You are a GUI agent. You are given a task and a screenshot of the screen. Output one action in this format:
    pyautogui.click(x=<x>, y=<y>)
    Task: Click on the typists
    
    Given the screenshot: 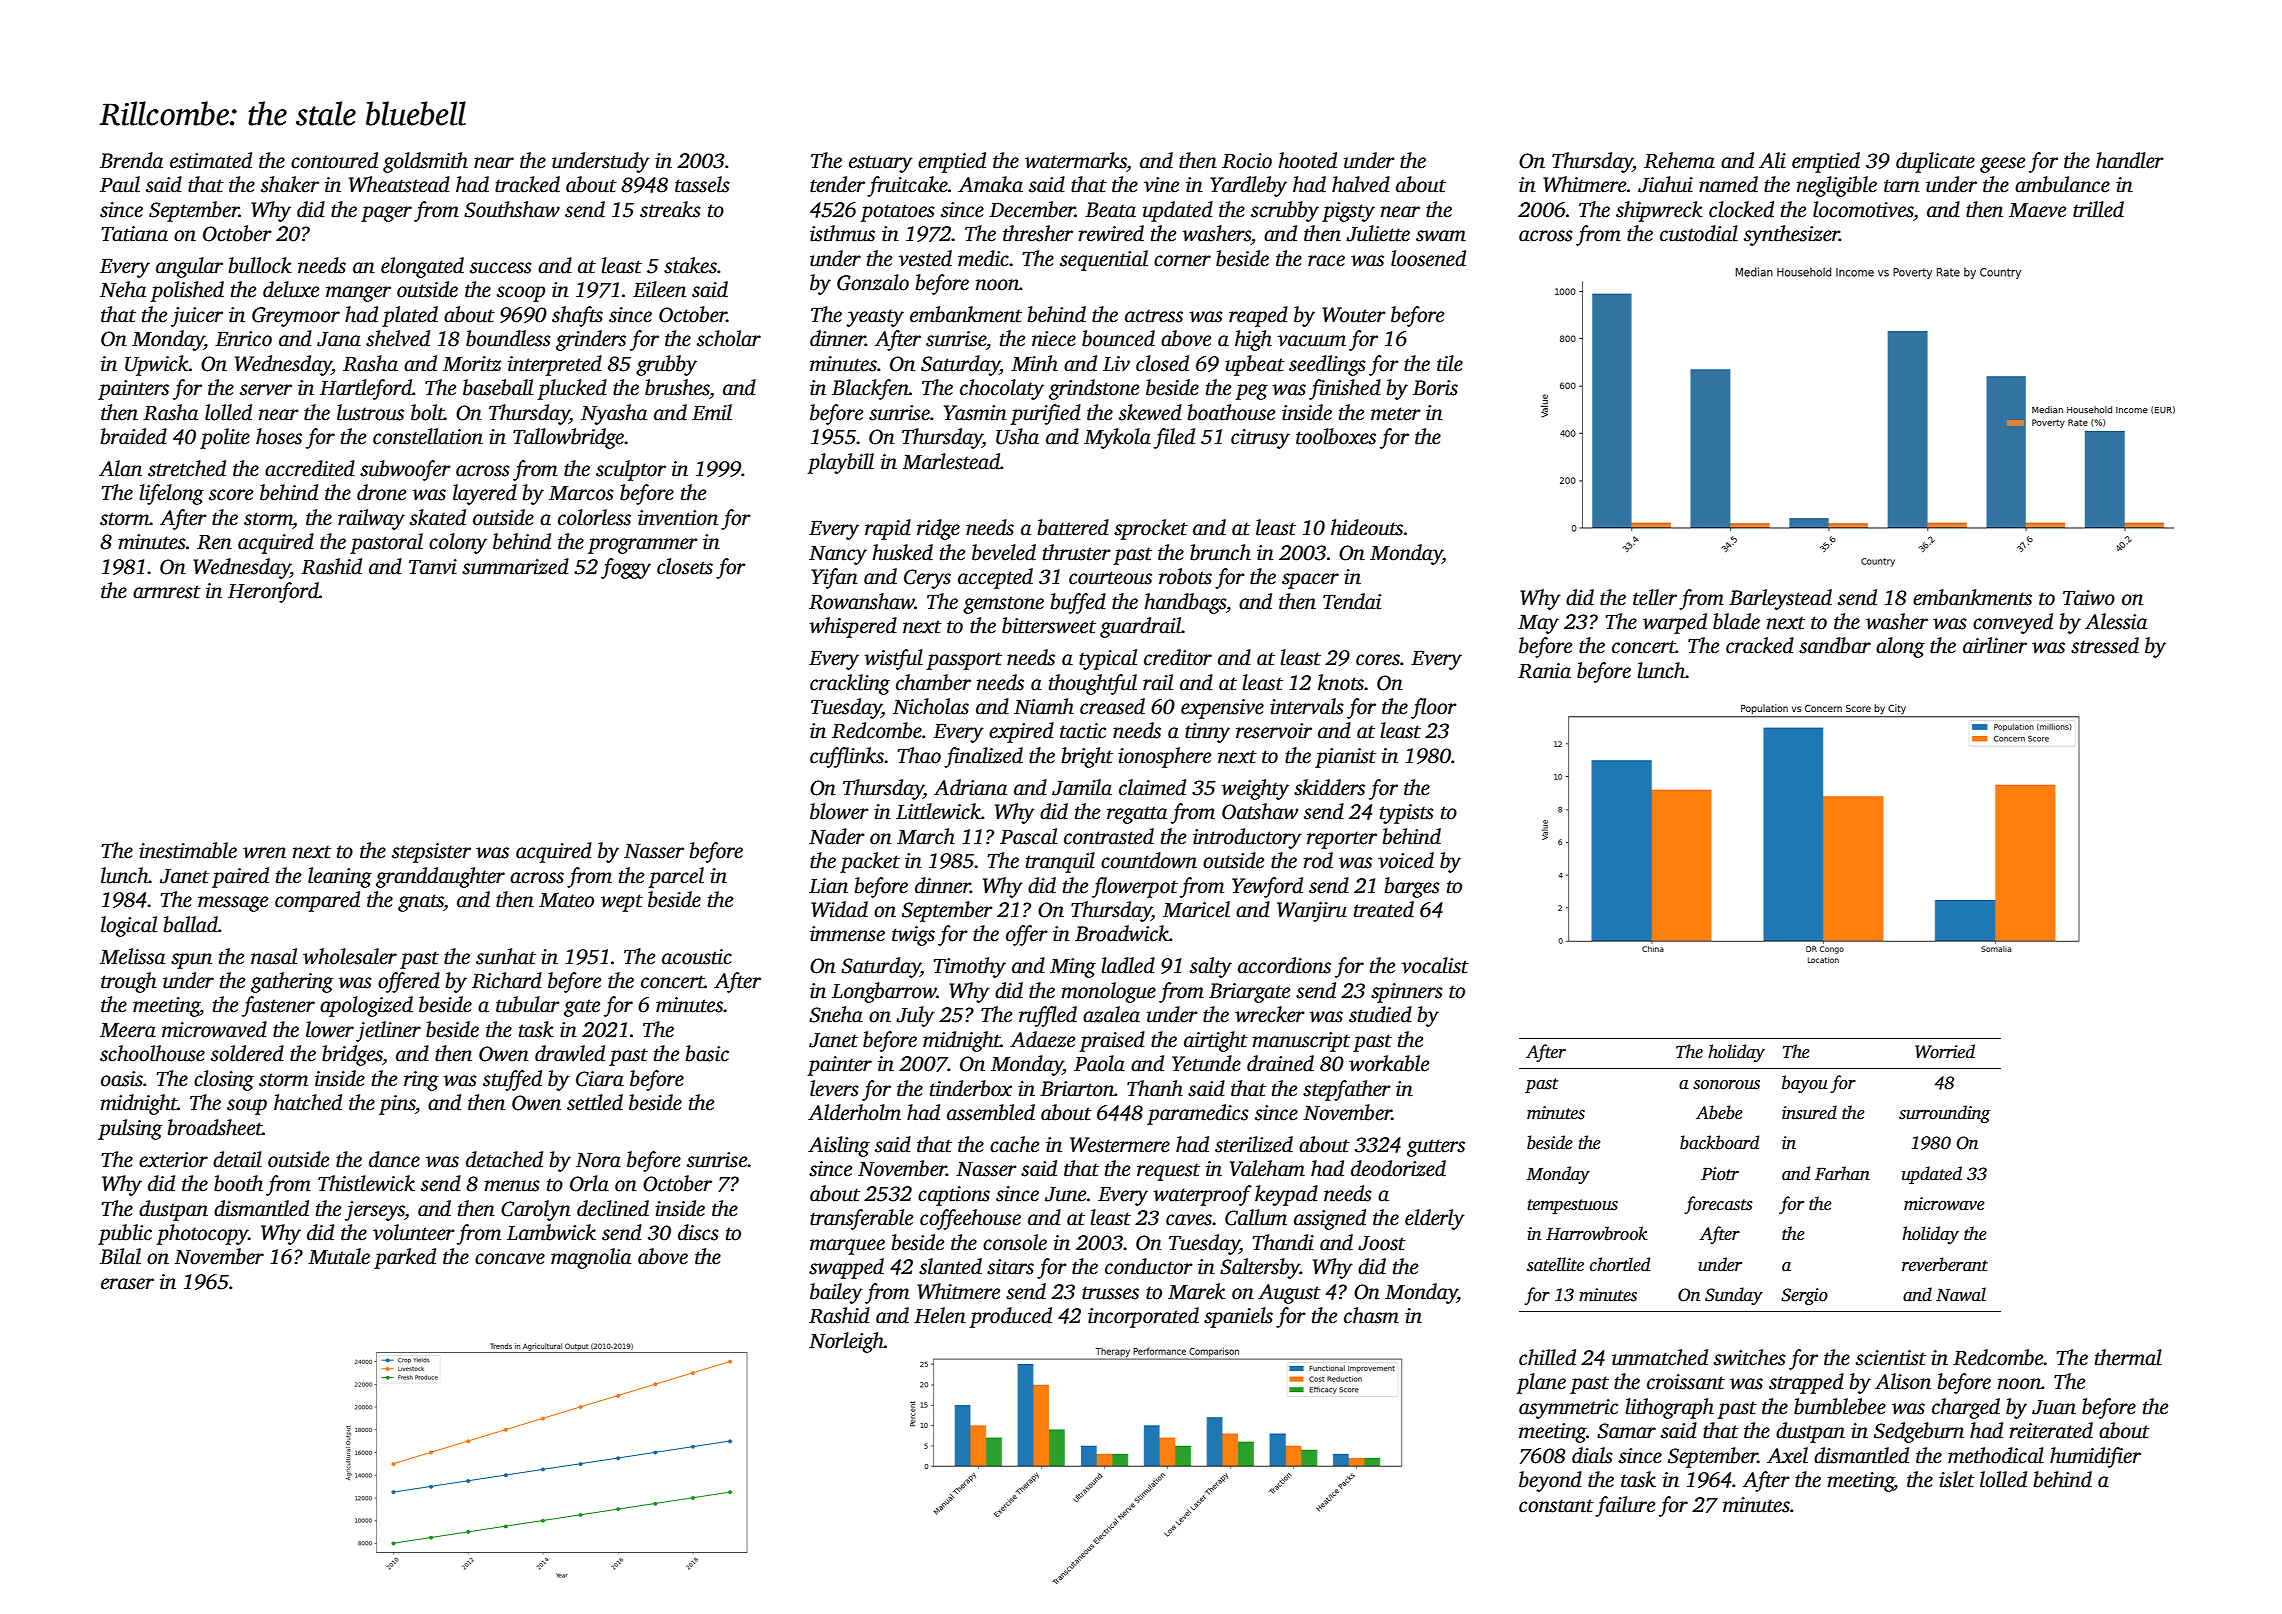 What is the action you would take?
    pyautogui.click(x=1407, y=814)
